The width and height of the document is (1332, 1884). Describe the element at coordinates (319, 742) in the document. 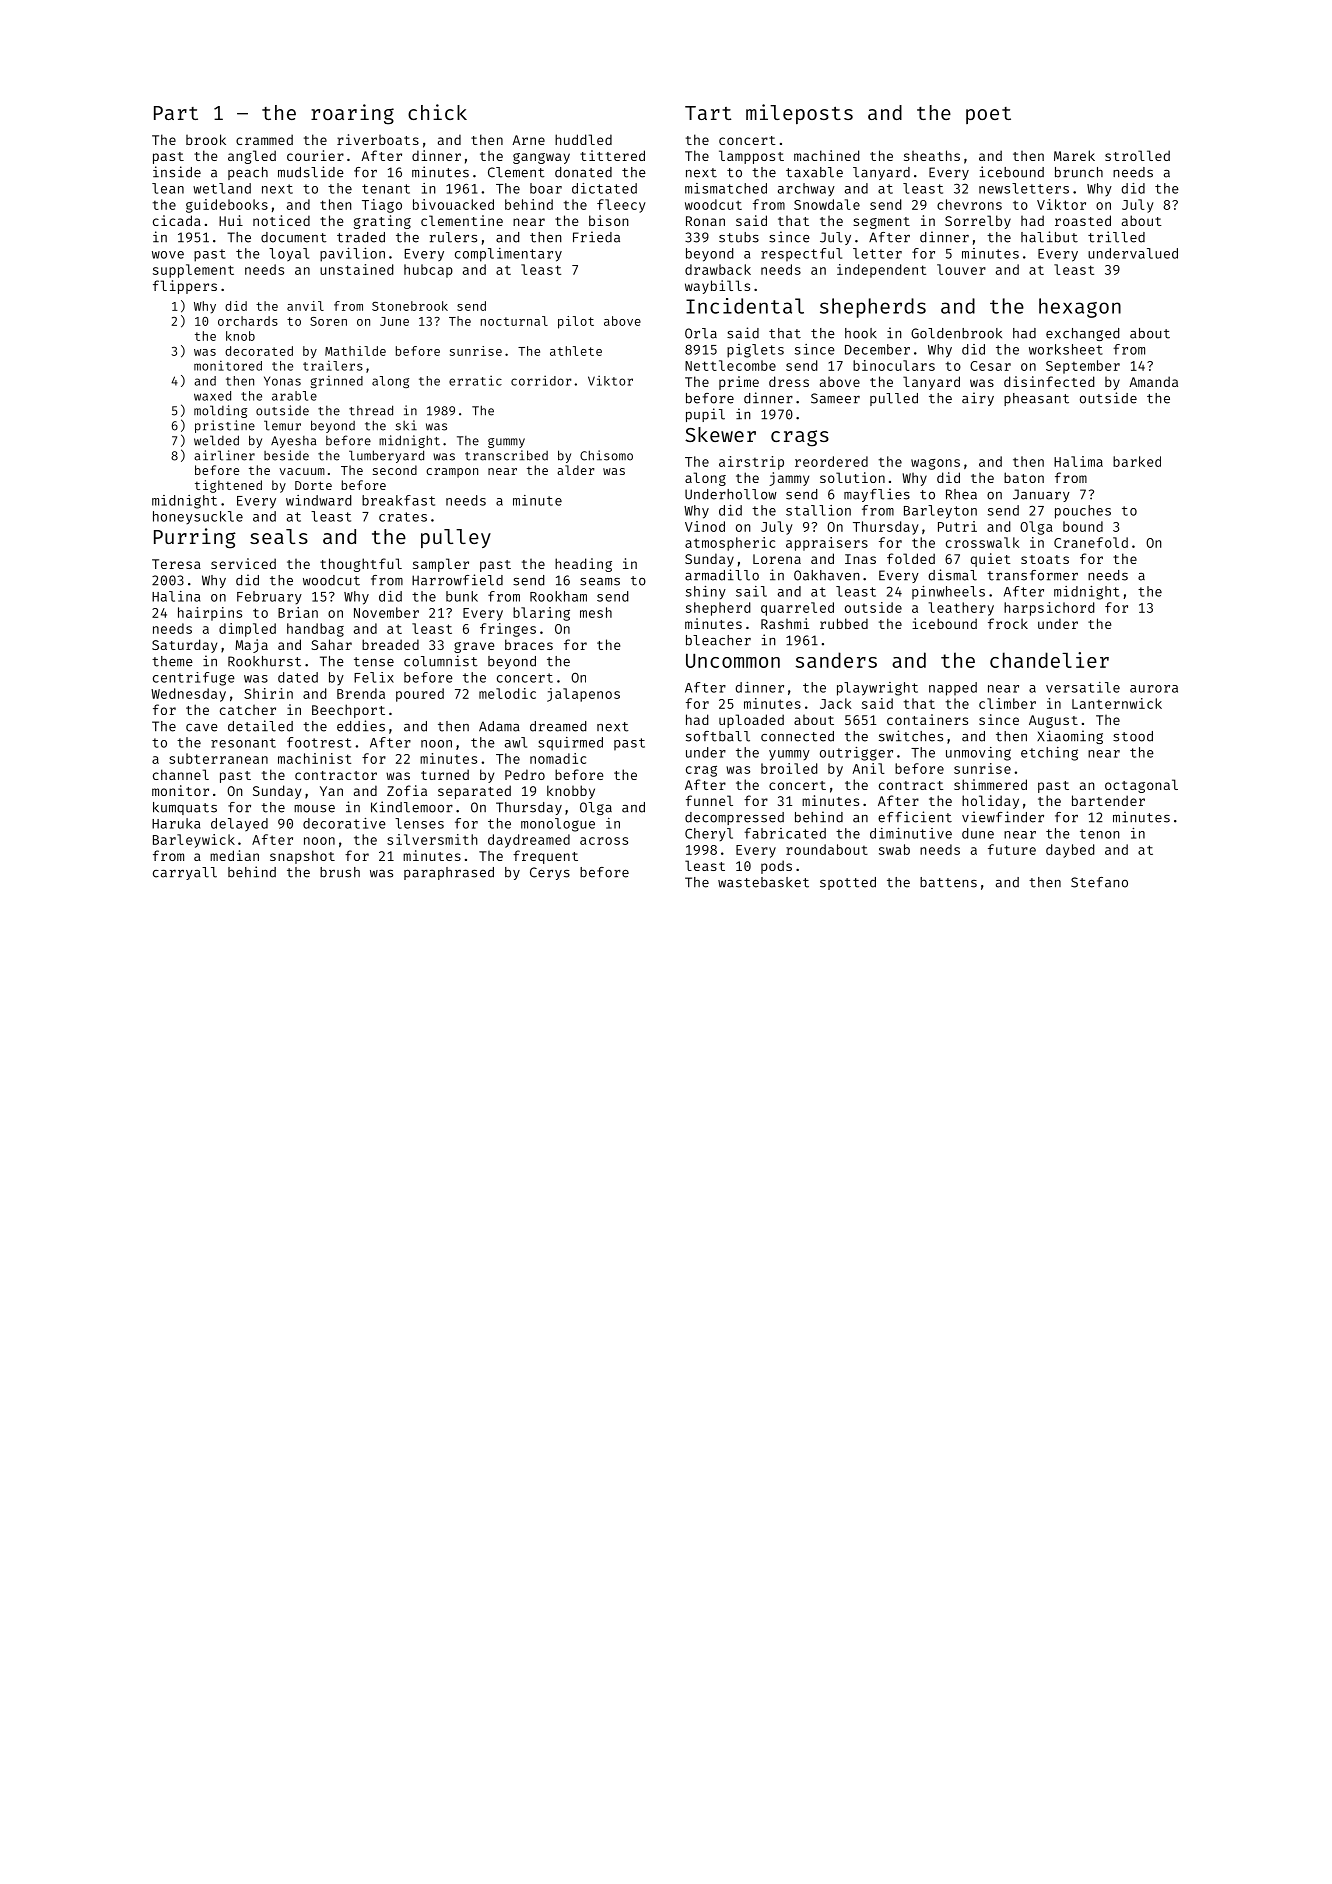

I see `footrest` at that location.
